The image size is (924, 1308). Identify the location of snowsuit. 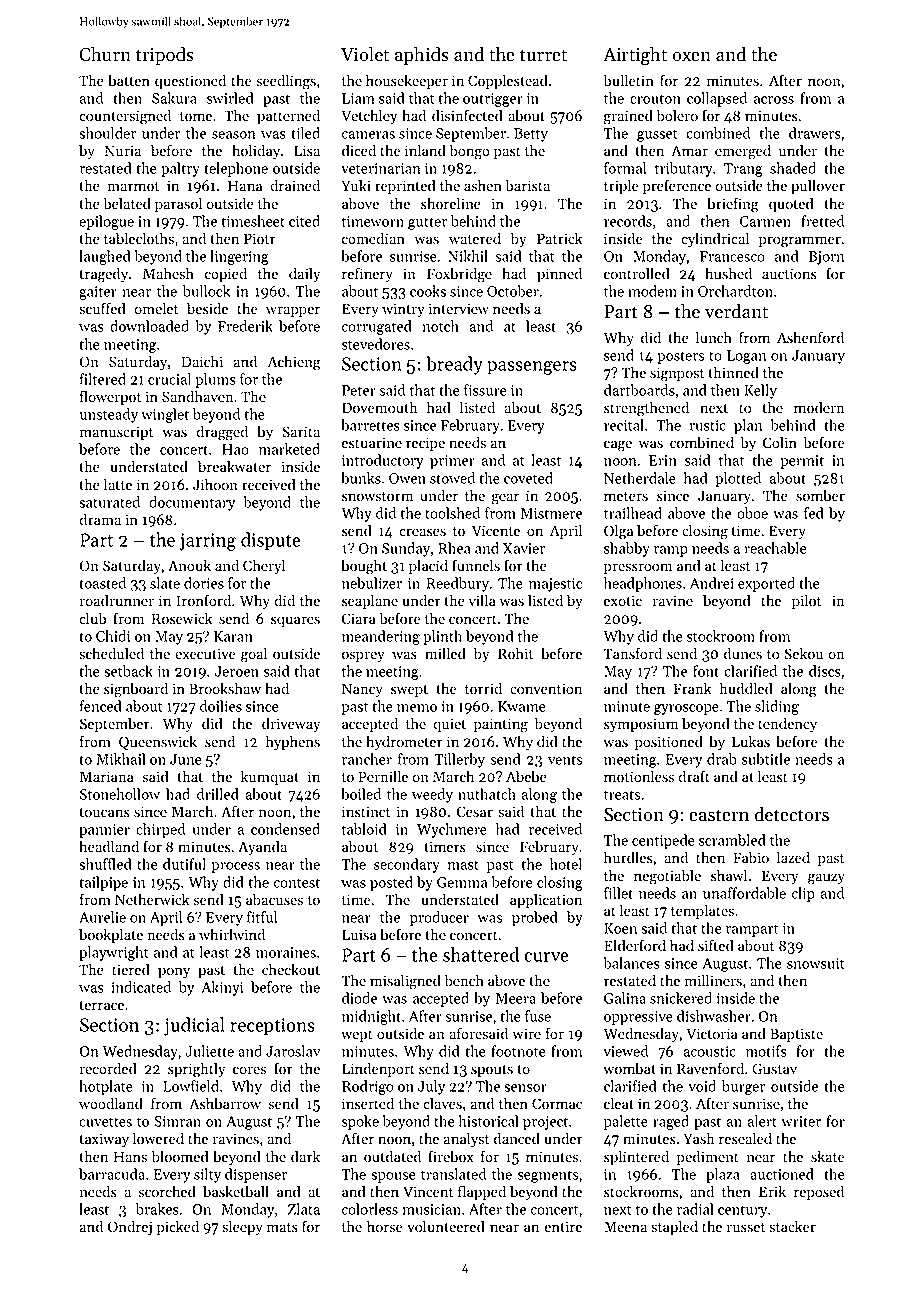
(815, 963).
